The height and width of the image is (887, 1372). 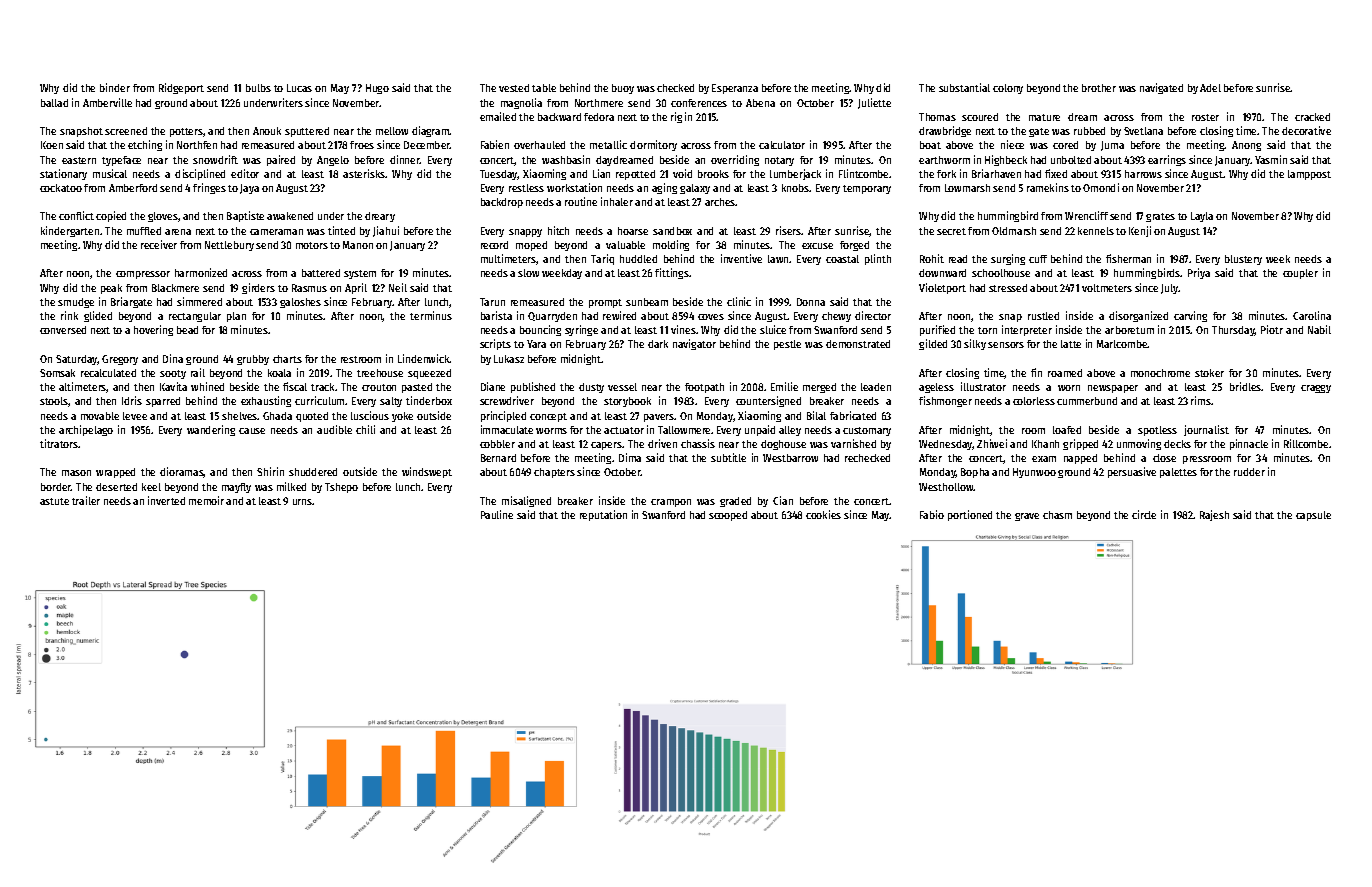 What do you see at coordinates (502, 203) in the image?
I see `backdrop` at bounding box center [502, 203].
